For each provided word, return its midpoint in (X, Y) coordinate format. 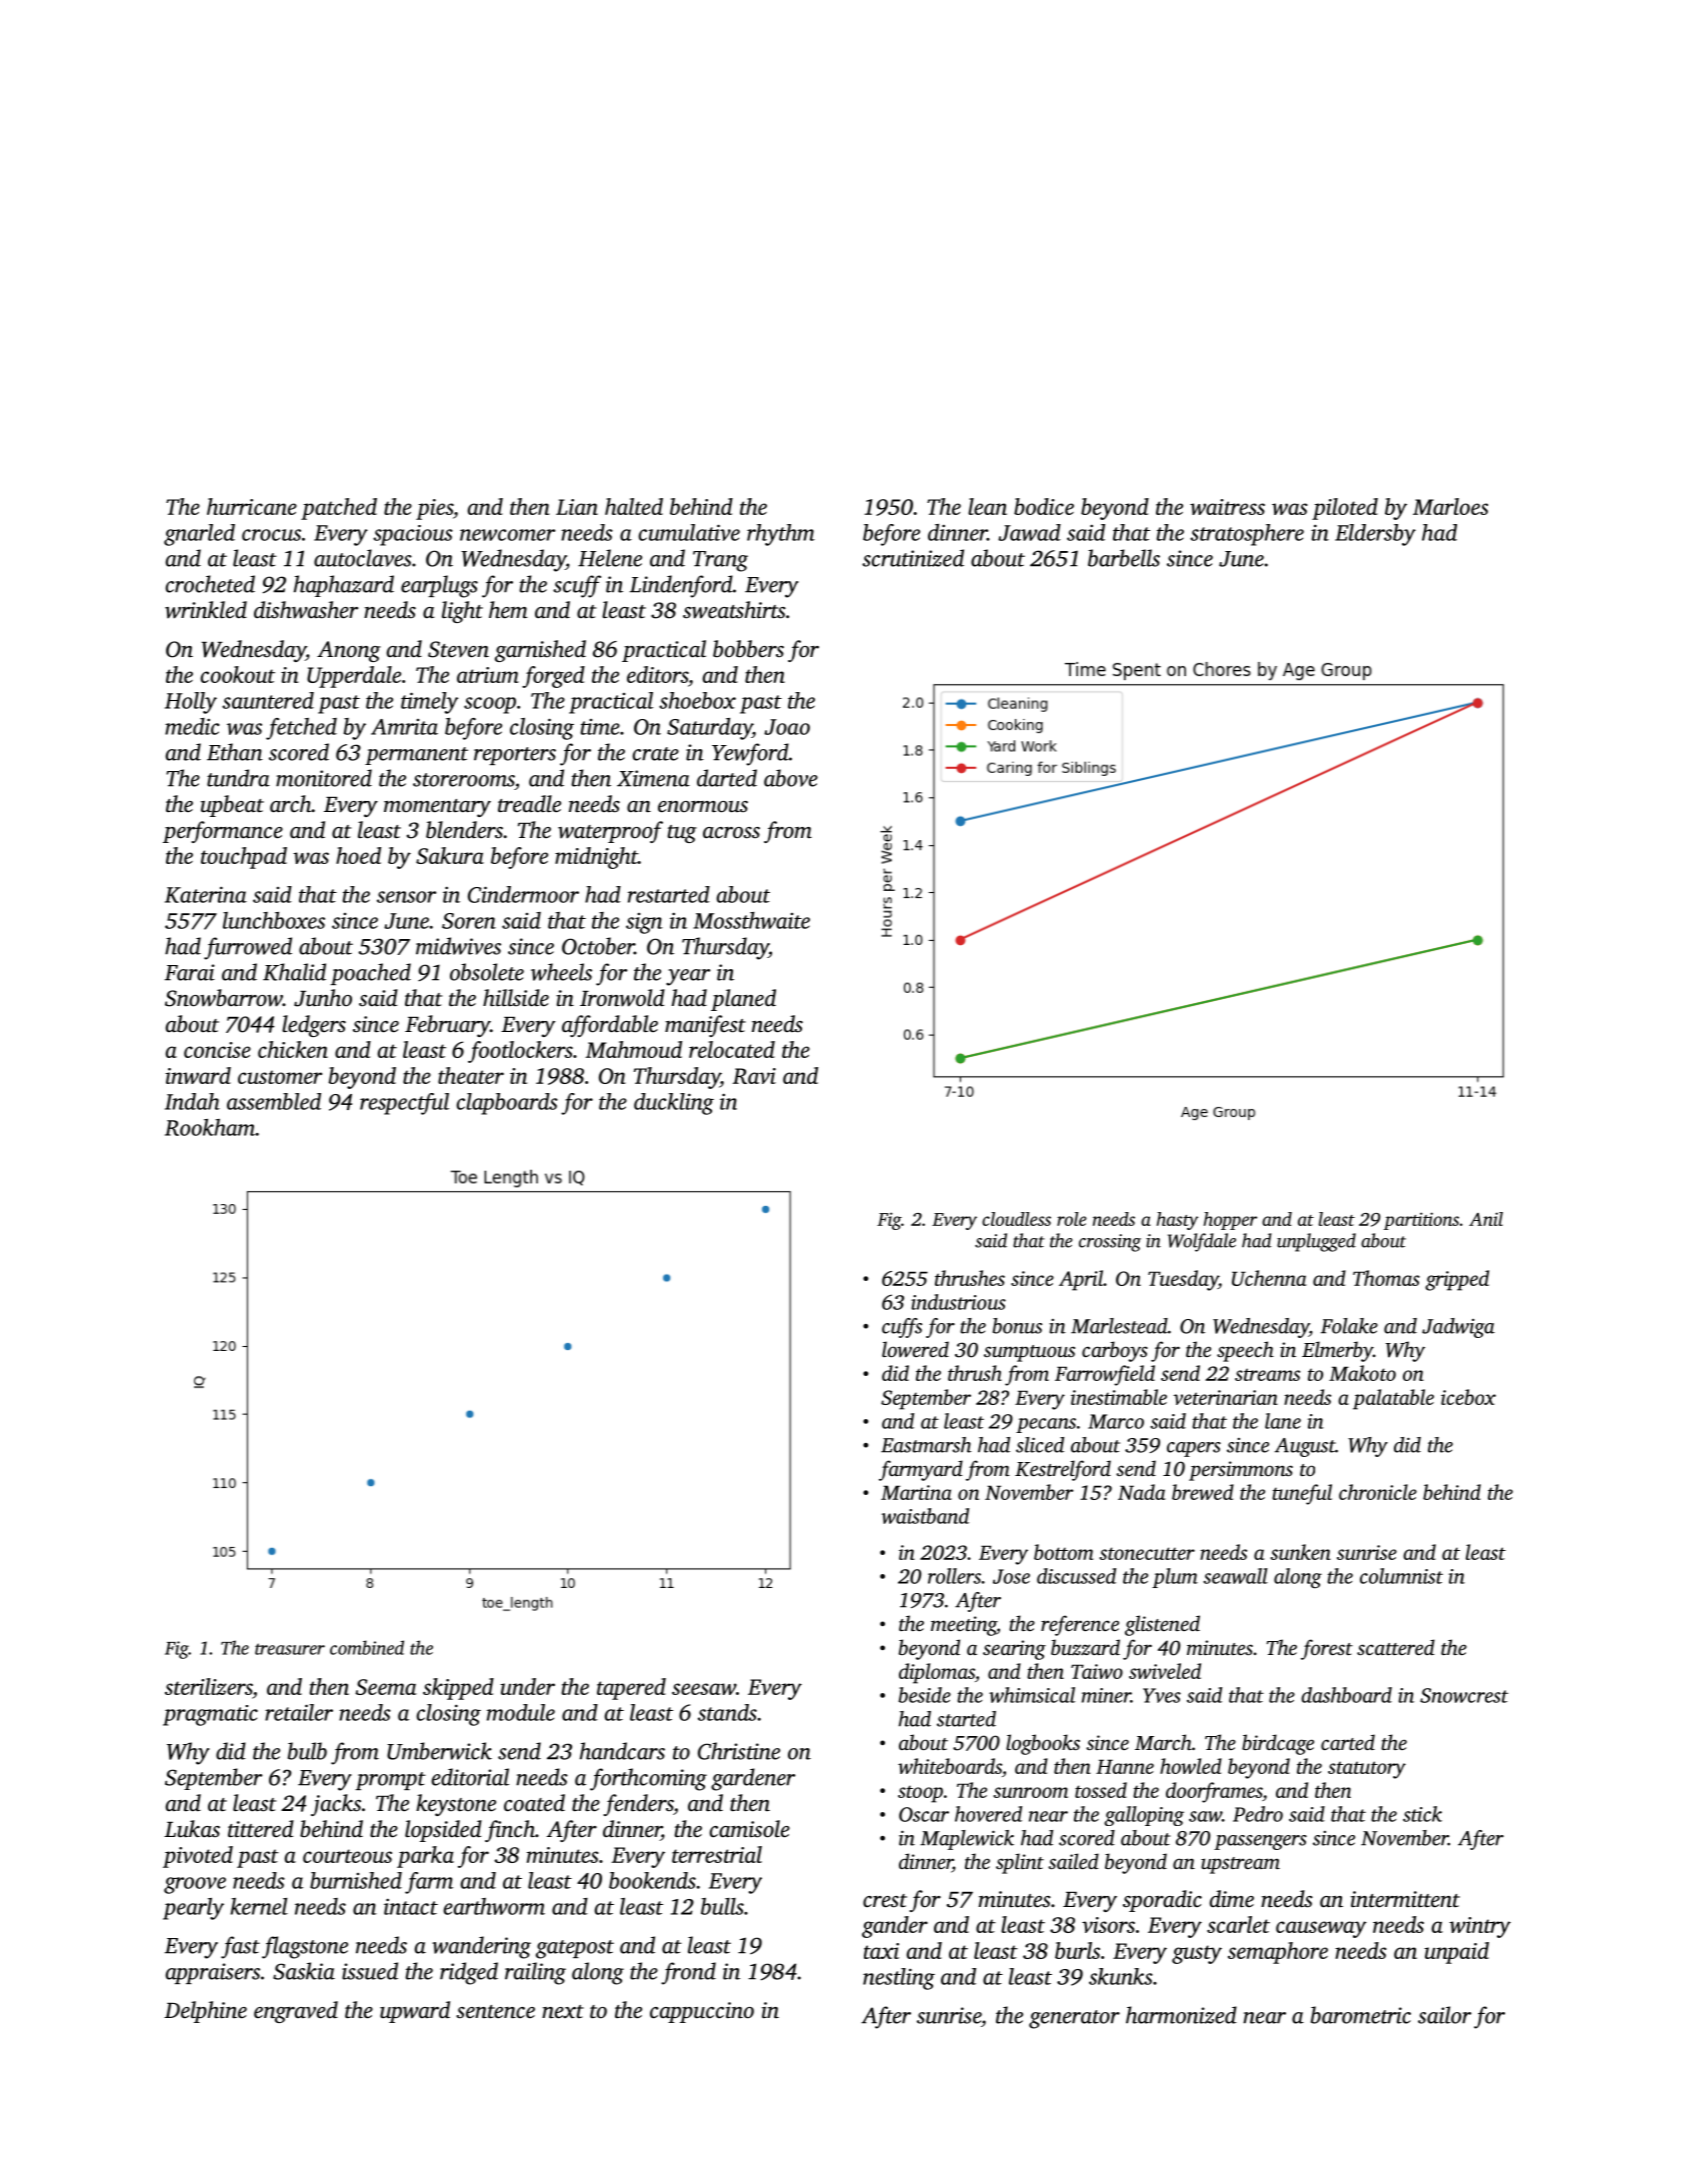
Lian (577, 507)
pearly (193, 1909)
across (731, 833)
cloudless (1016, 1219)
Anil (1486, 1219)
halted (634, 506)
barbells (1124, 558)
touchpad (244, 858)
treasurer (290, 1649)
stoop (920, 1794)
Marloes (1450, 506)
